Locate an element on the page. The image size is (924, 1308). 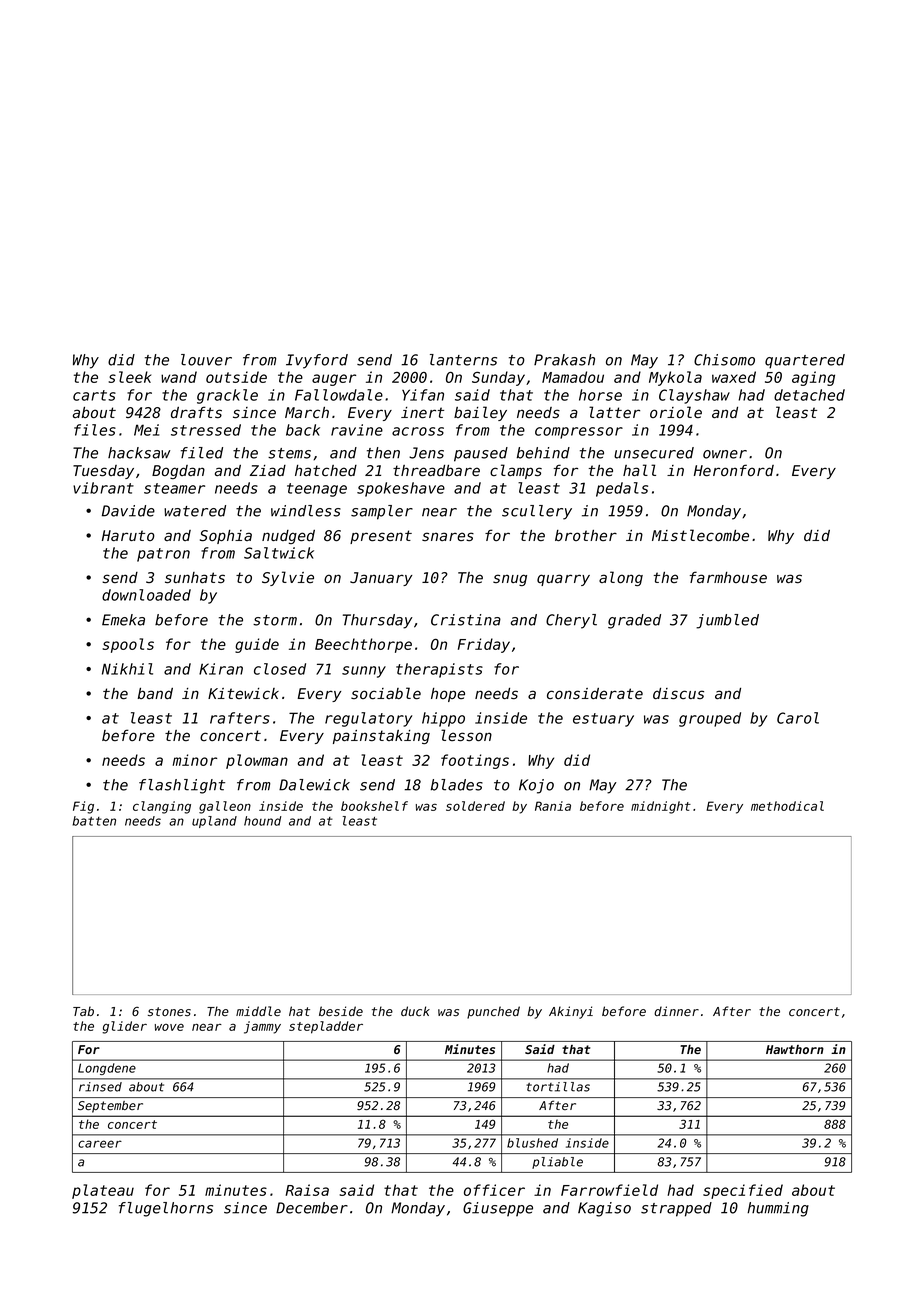
sociable is located at coordinates (386, 693).
